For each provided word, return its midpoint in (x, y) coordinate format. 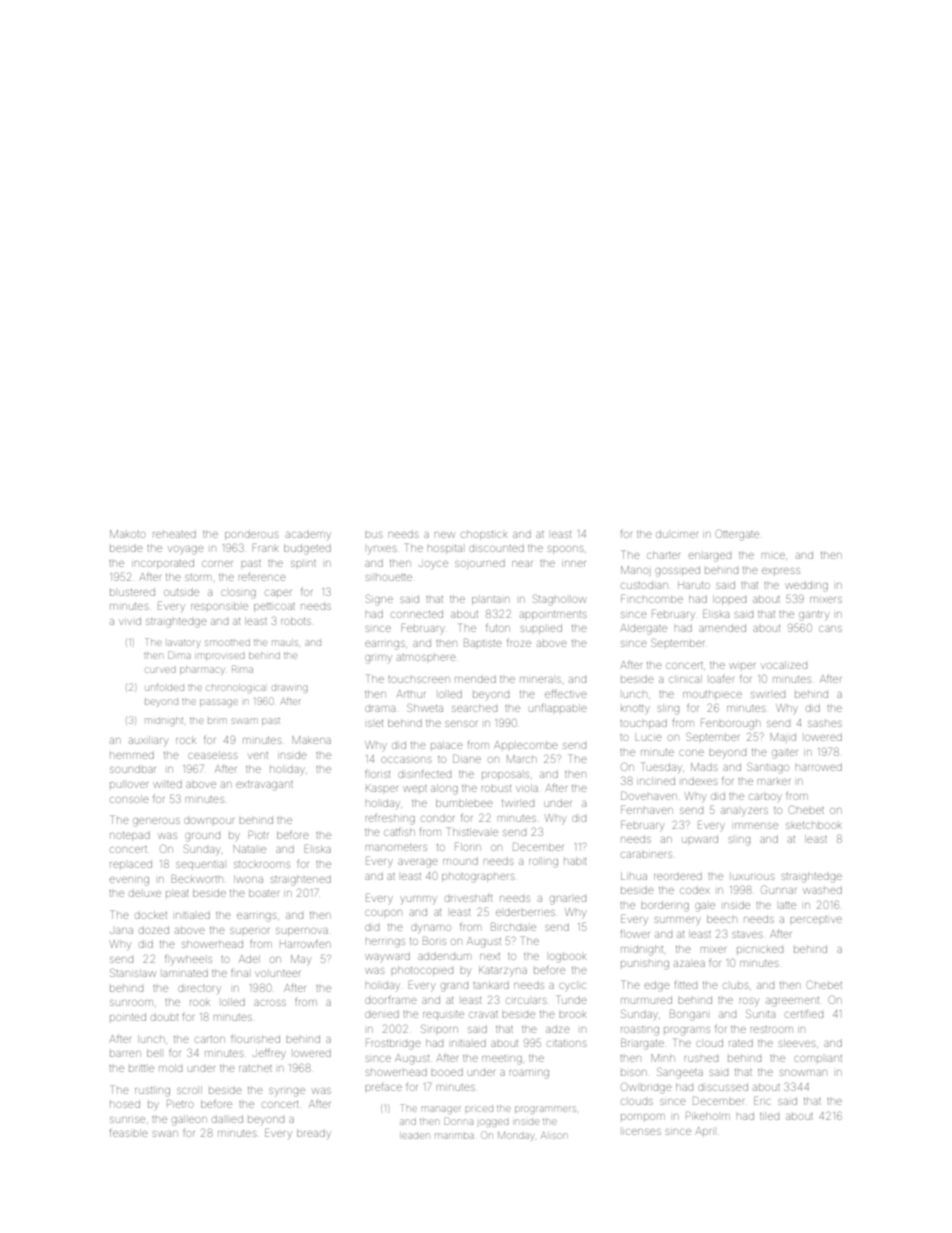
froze (519, 642)
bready (314, 1133)
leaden (414, 1135)
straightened (301, 880)
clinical (685, 679)
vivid (130, 622)
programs (687, 1031)
